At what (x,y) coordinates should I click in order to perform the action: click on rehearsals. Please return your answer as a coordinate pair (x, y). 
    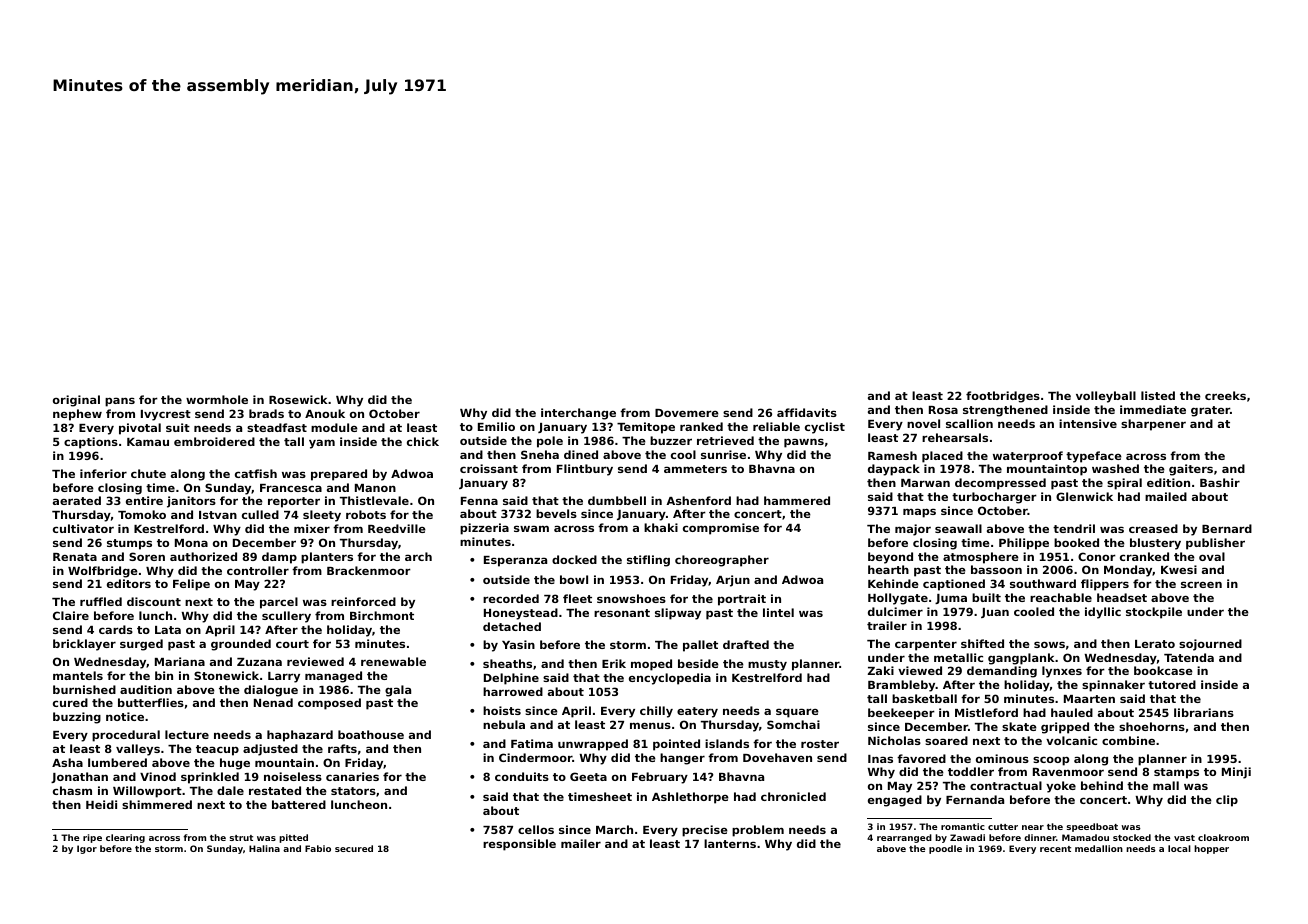
    Looking at the image, I should click on (955, 437).
